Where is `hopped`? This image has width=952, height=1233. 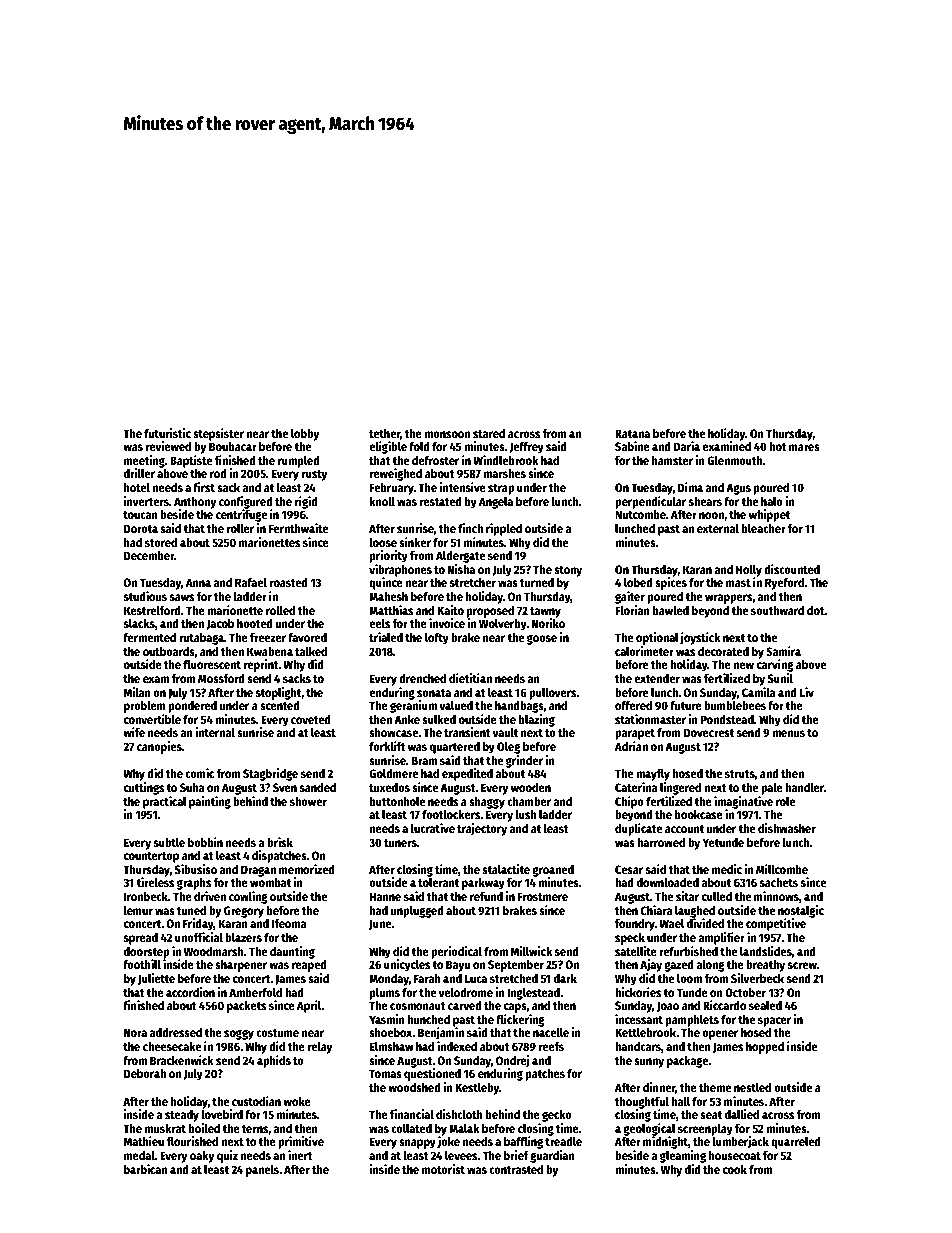
hopped is located at coordinates (765, 1048).
